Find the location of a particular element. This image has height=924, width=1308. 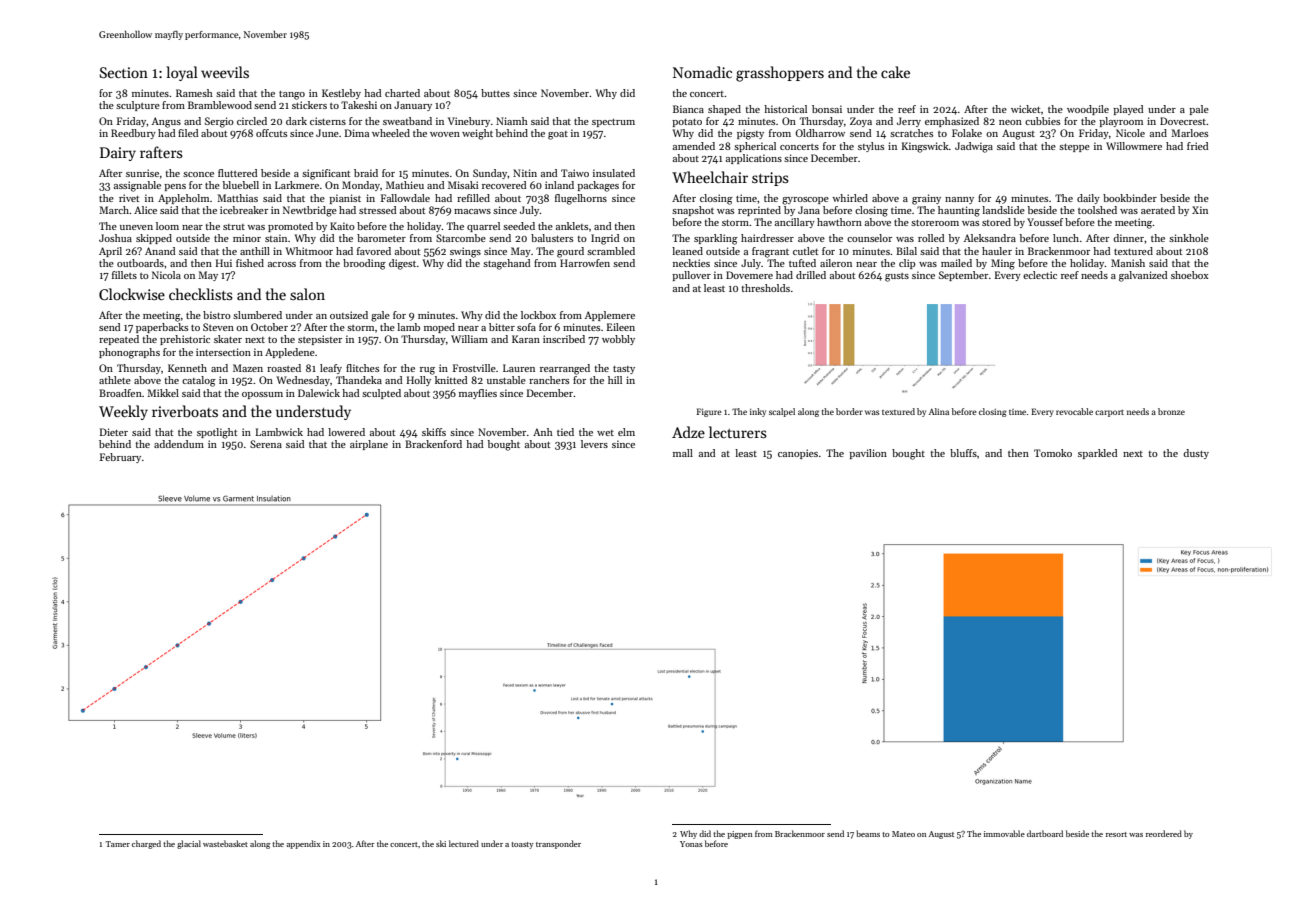

elm is located at coordinates (626, 432).
